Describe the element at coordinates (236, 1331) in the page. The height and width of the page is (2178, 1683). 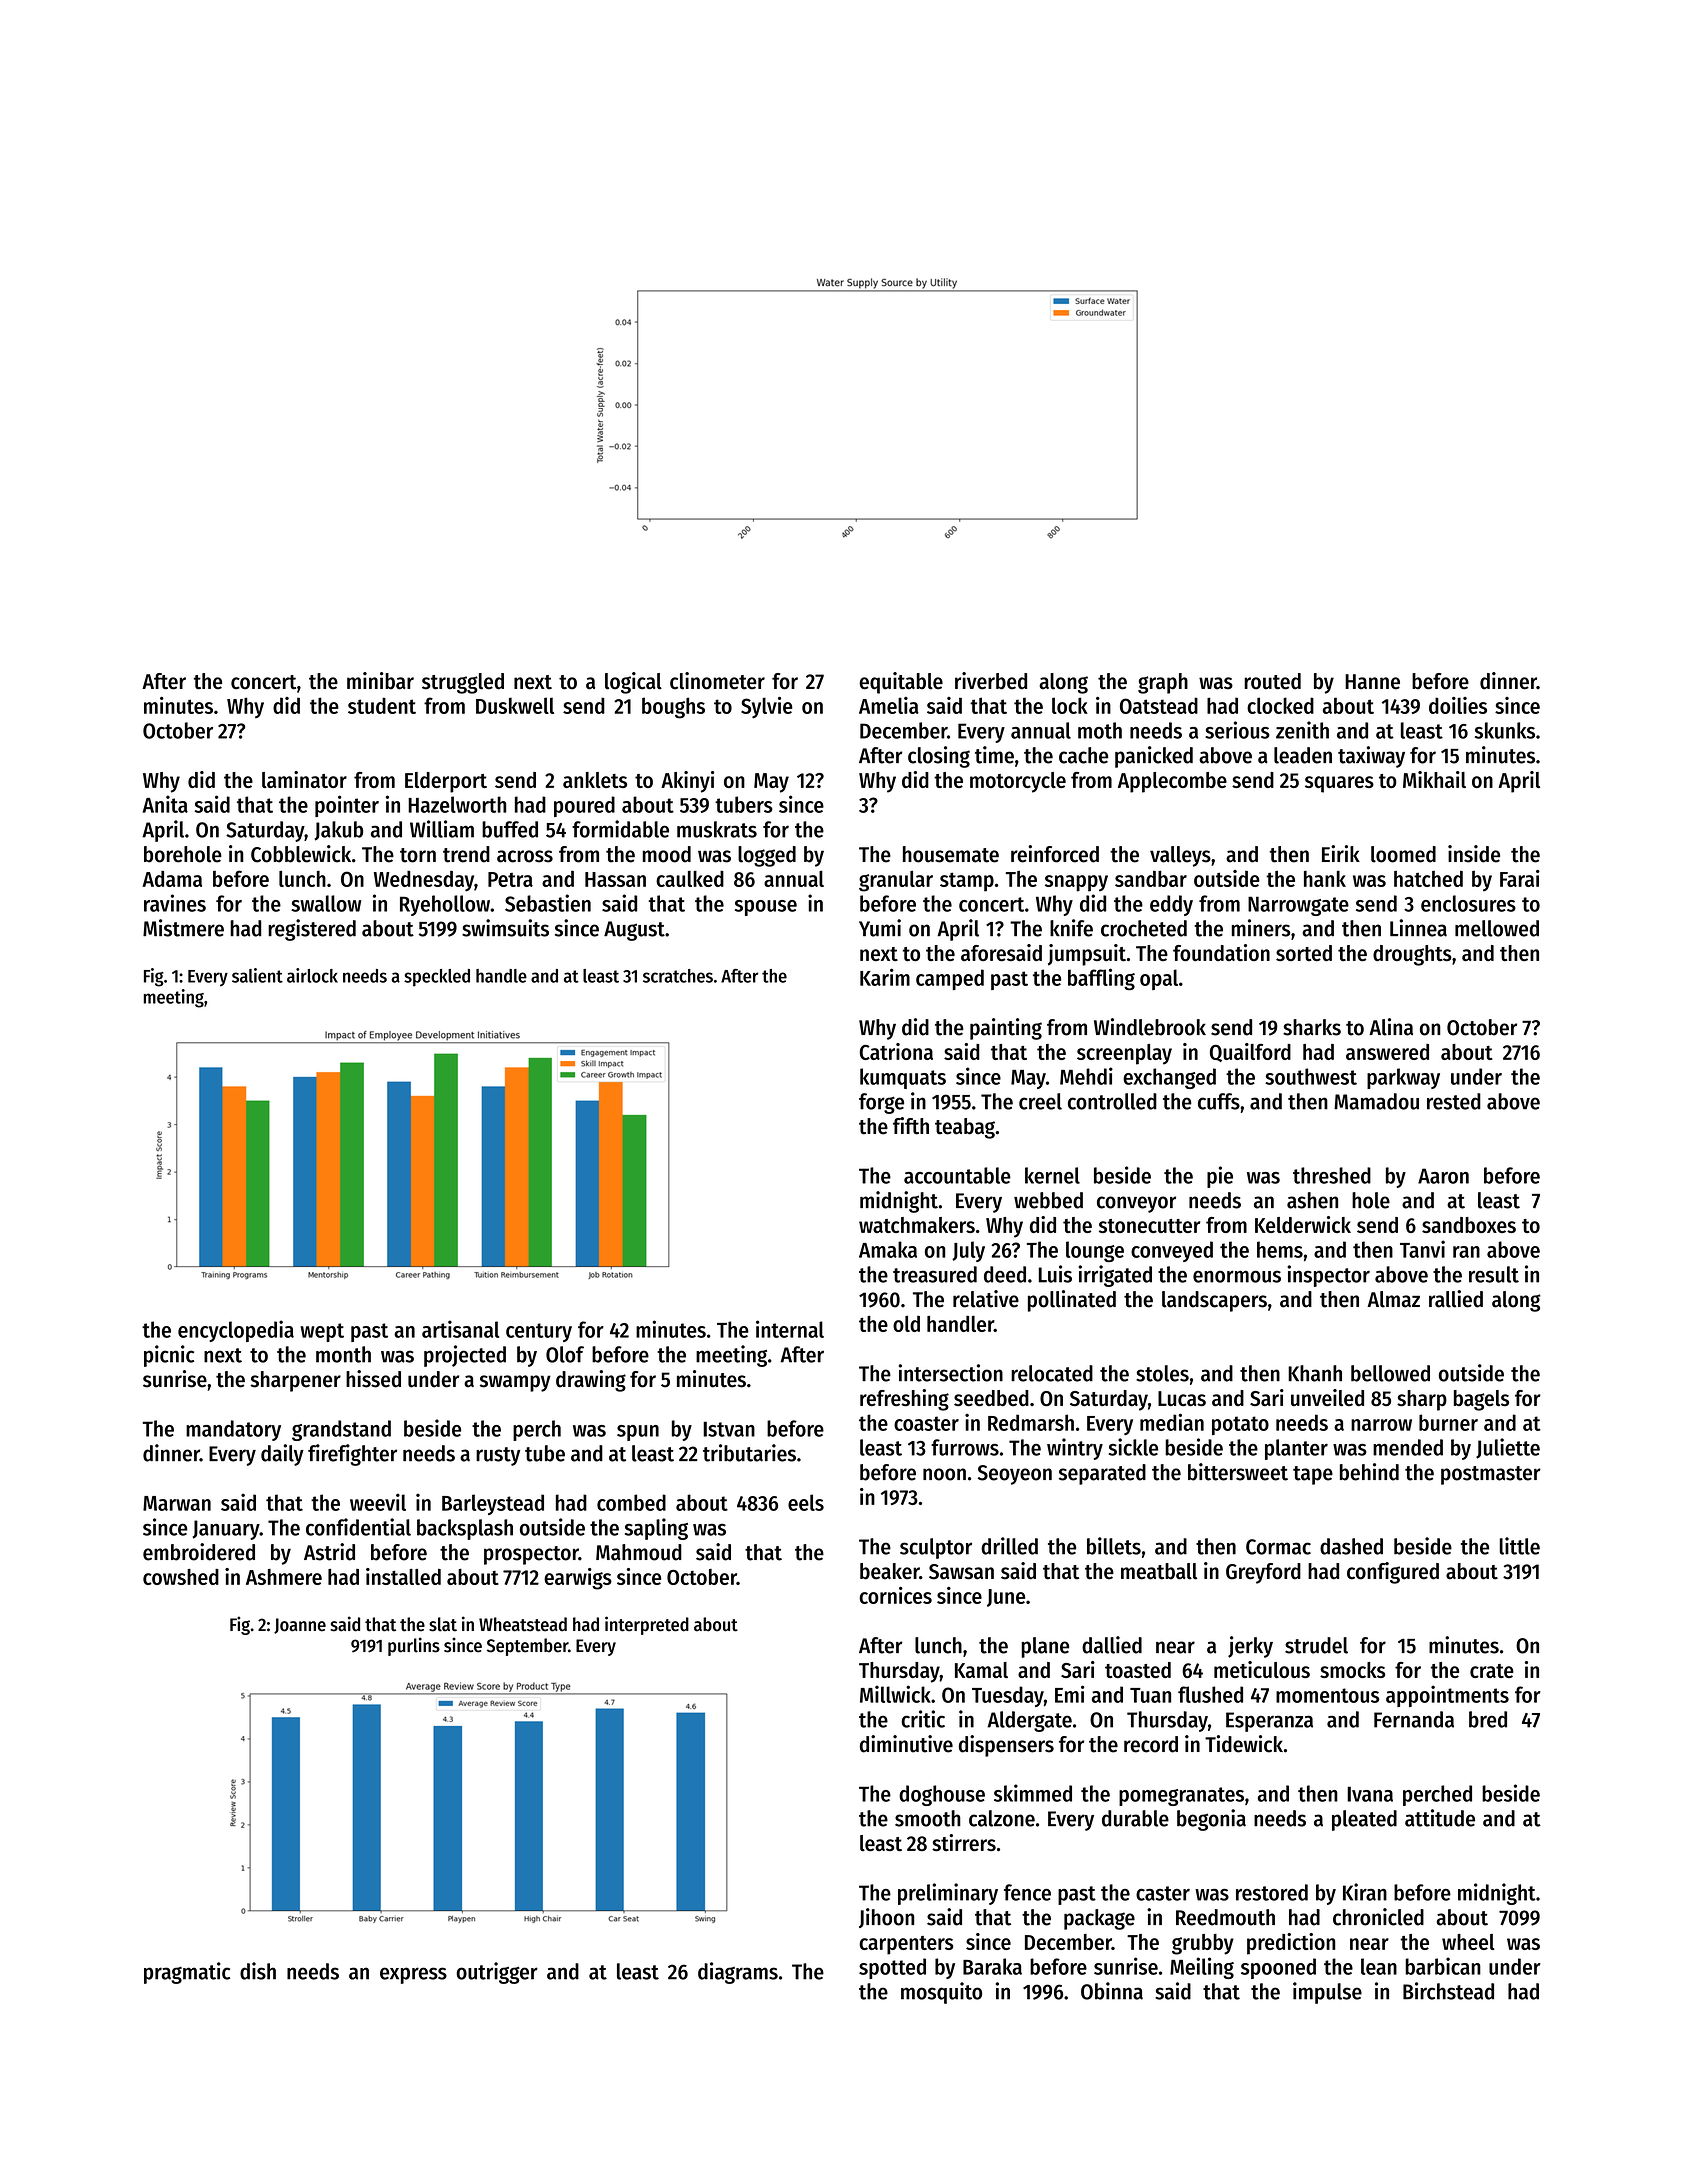
I see `encyclopedia` at that location.
